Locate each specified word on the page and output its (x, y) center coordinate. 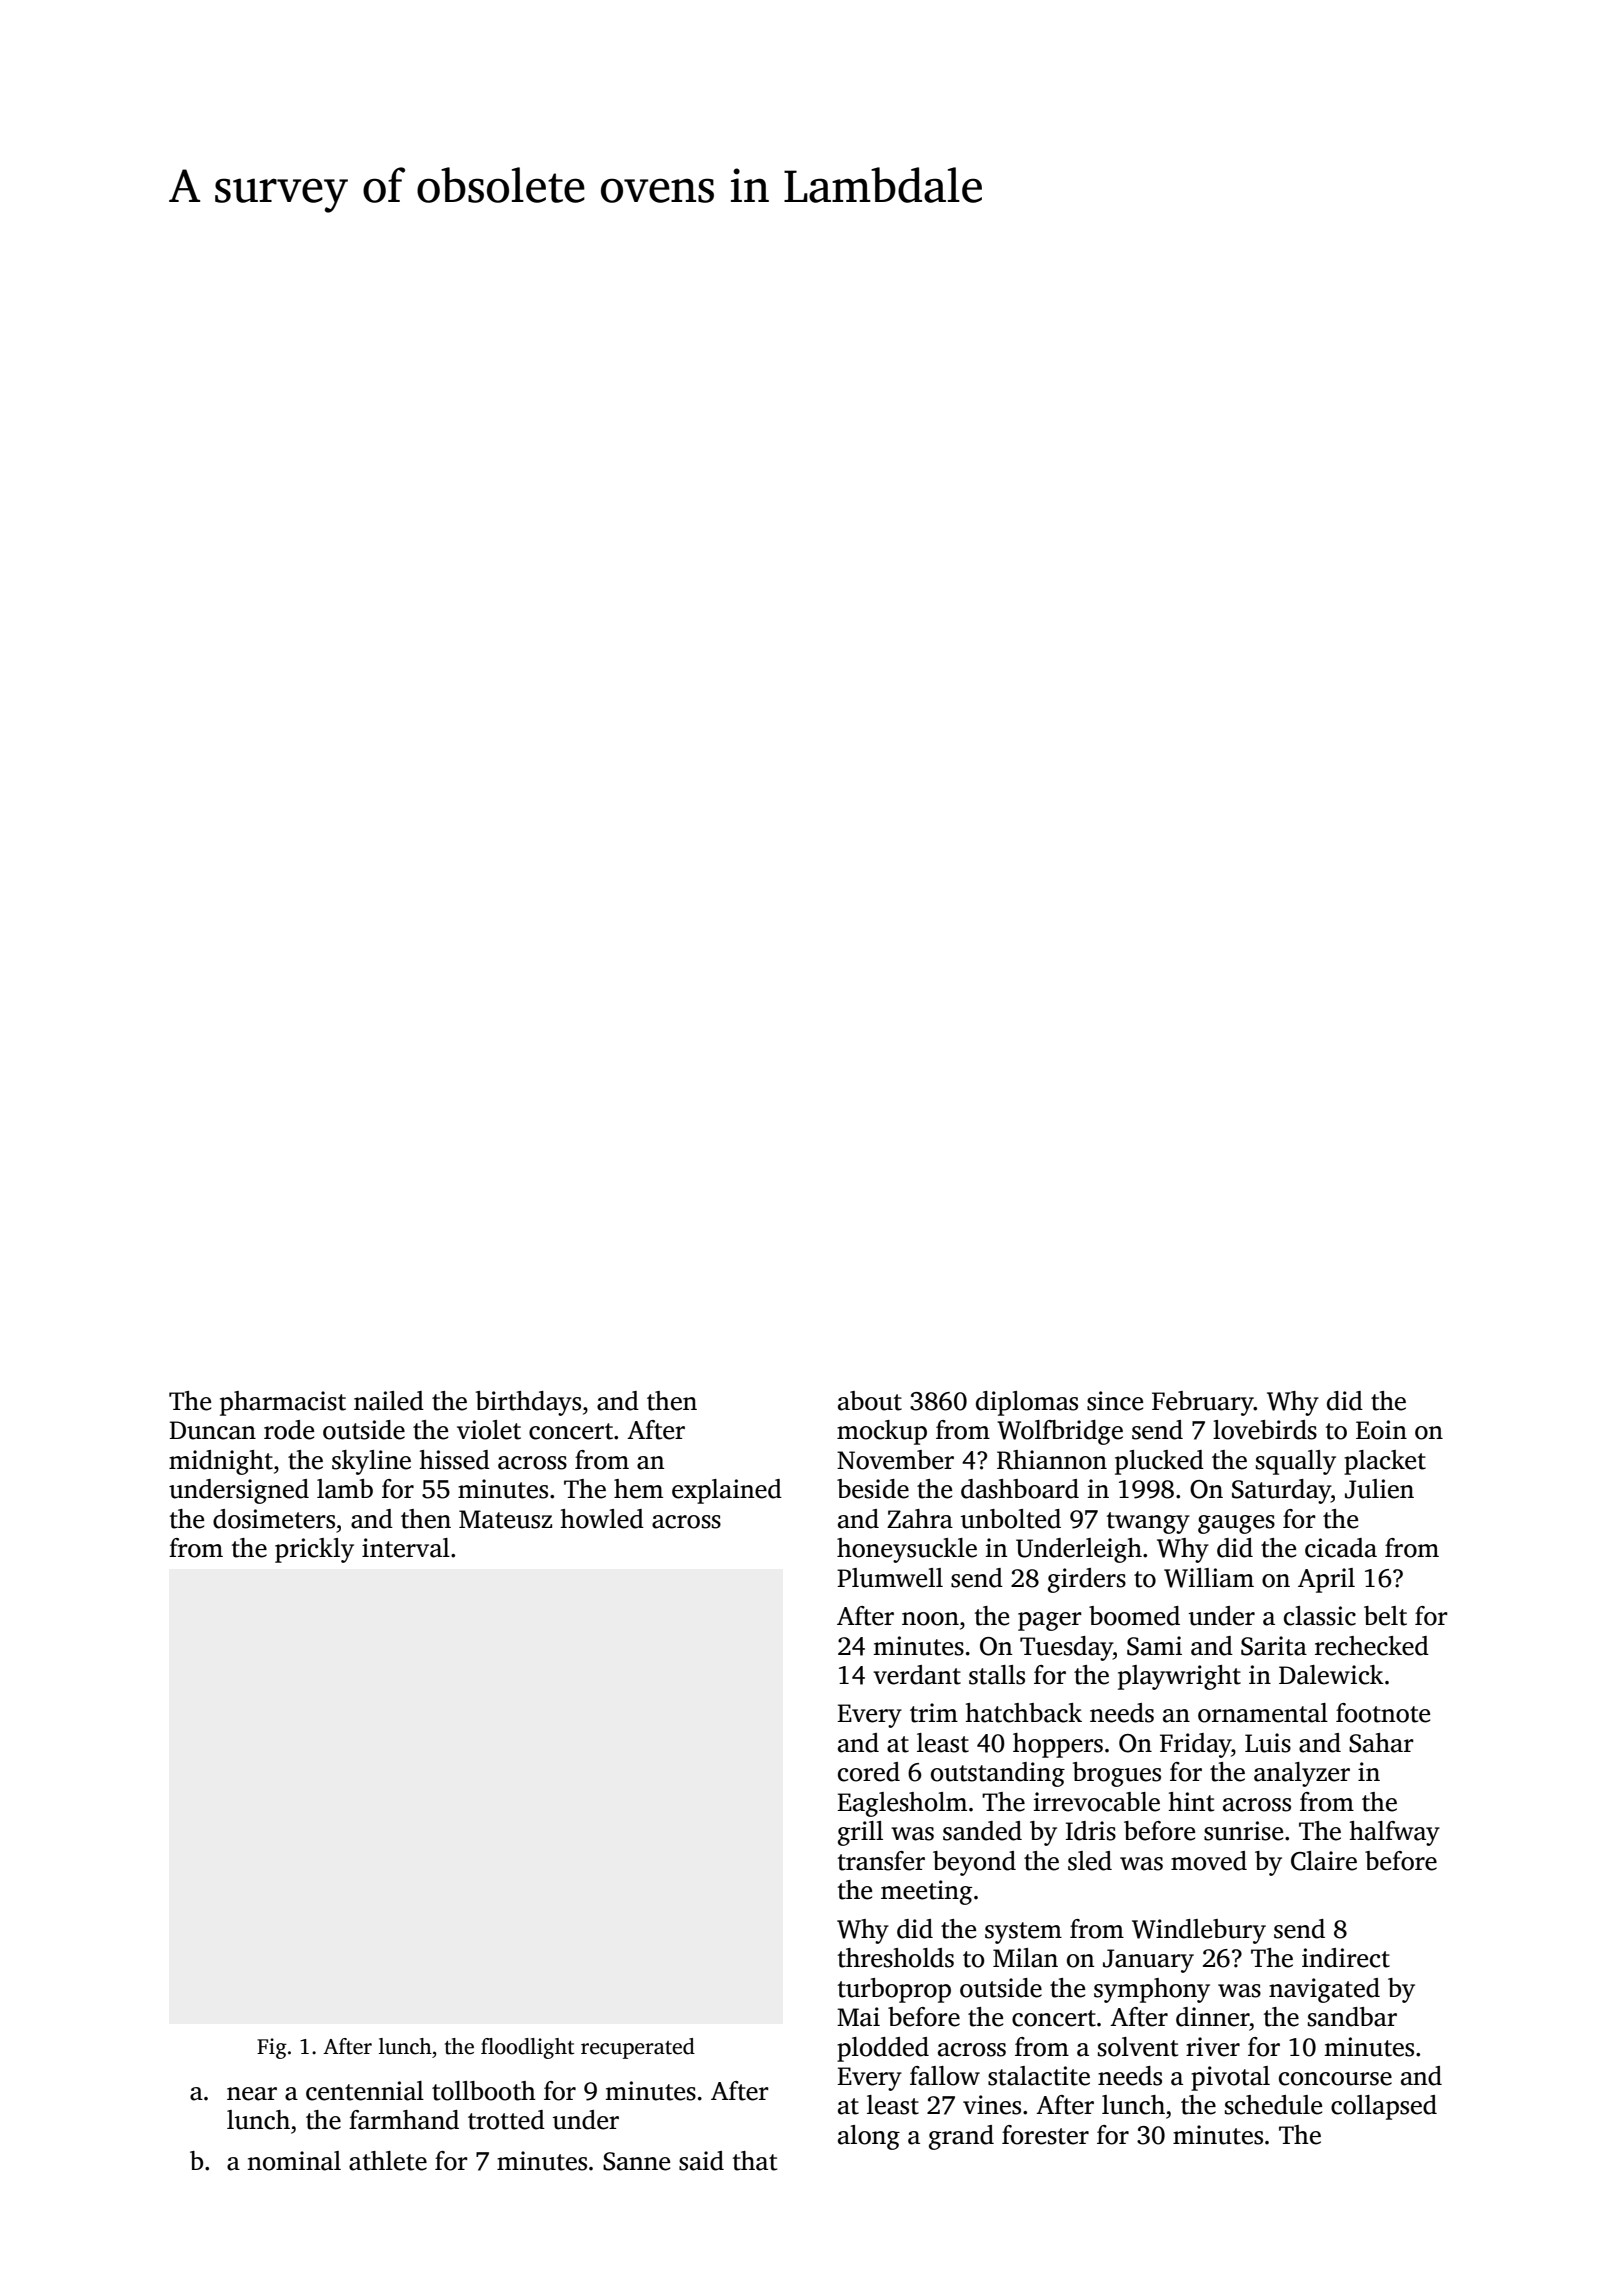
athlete (388, 2161)
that (755, 2161)
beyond (974, 1863)
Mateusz (505, 1519)
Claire (1324, 1861)
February (1203, 1403)
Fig (272, 2048)
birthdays (528, 1403)
